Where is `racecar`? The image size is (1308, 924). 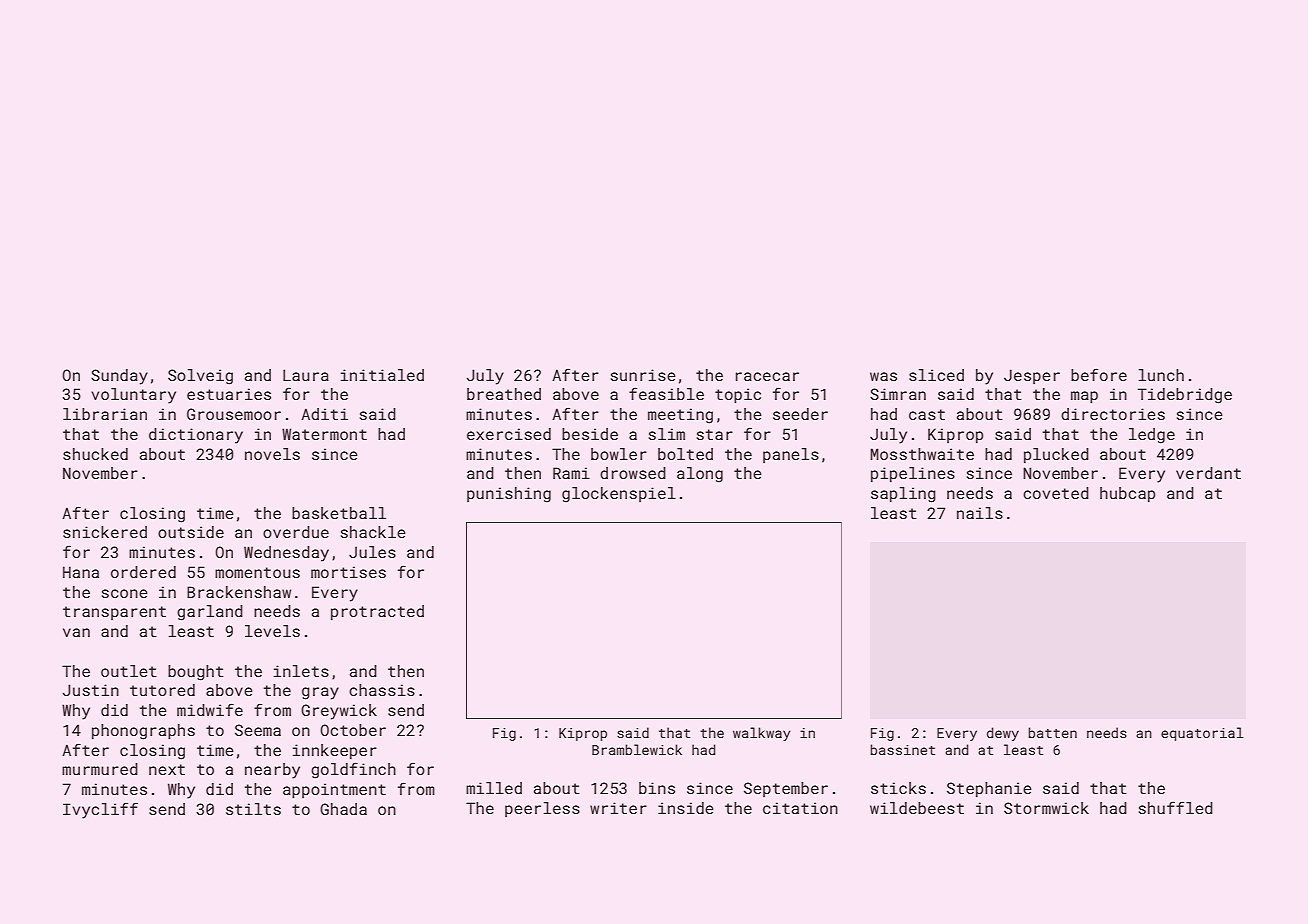
racecar is located at coordinates (767, 376).
